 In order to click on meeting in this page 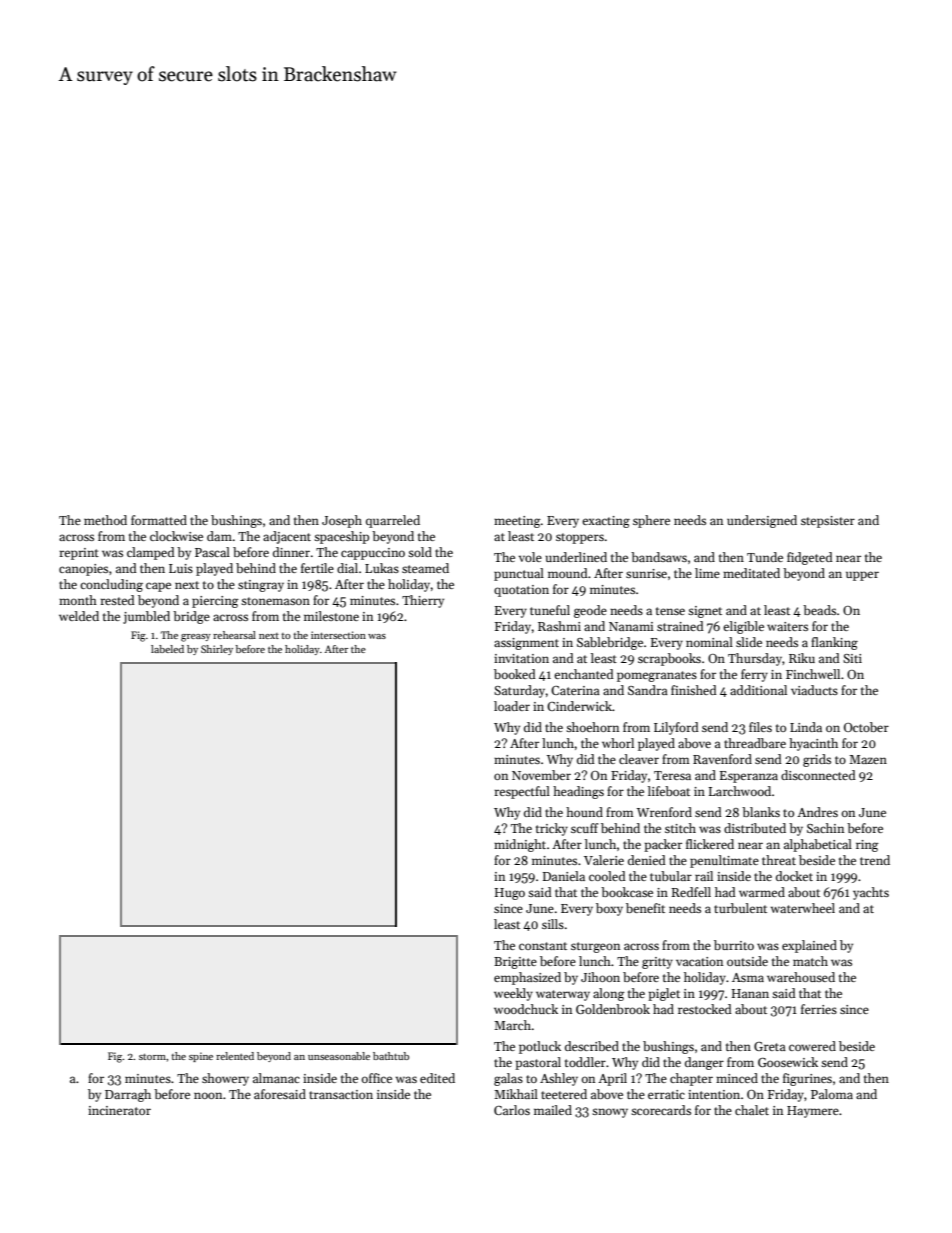, I will do `click(517, 522)`.
